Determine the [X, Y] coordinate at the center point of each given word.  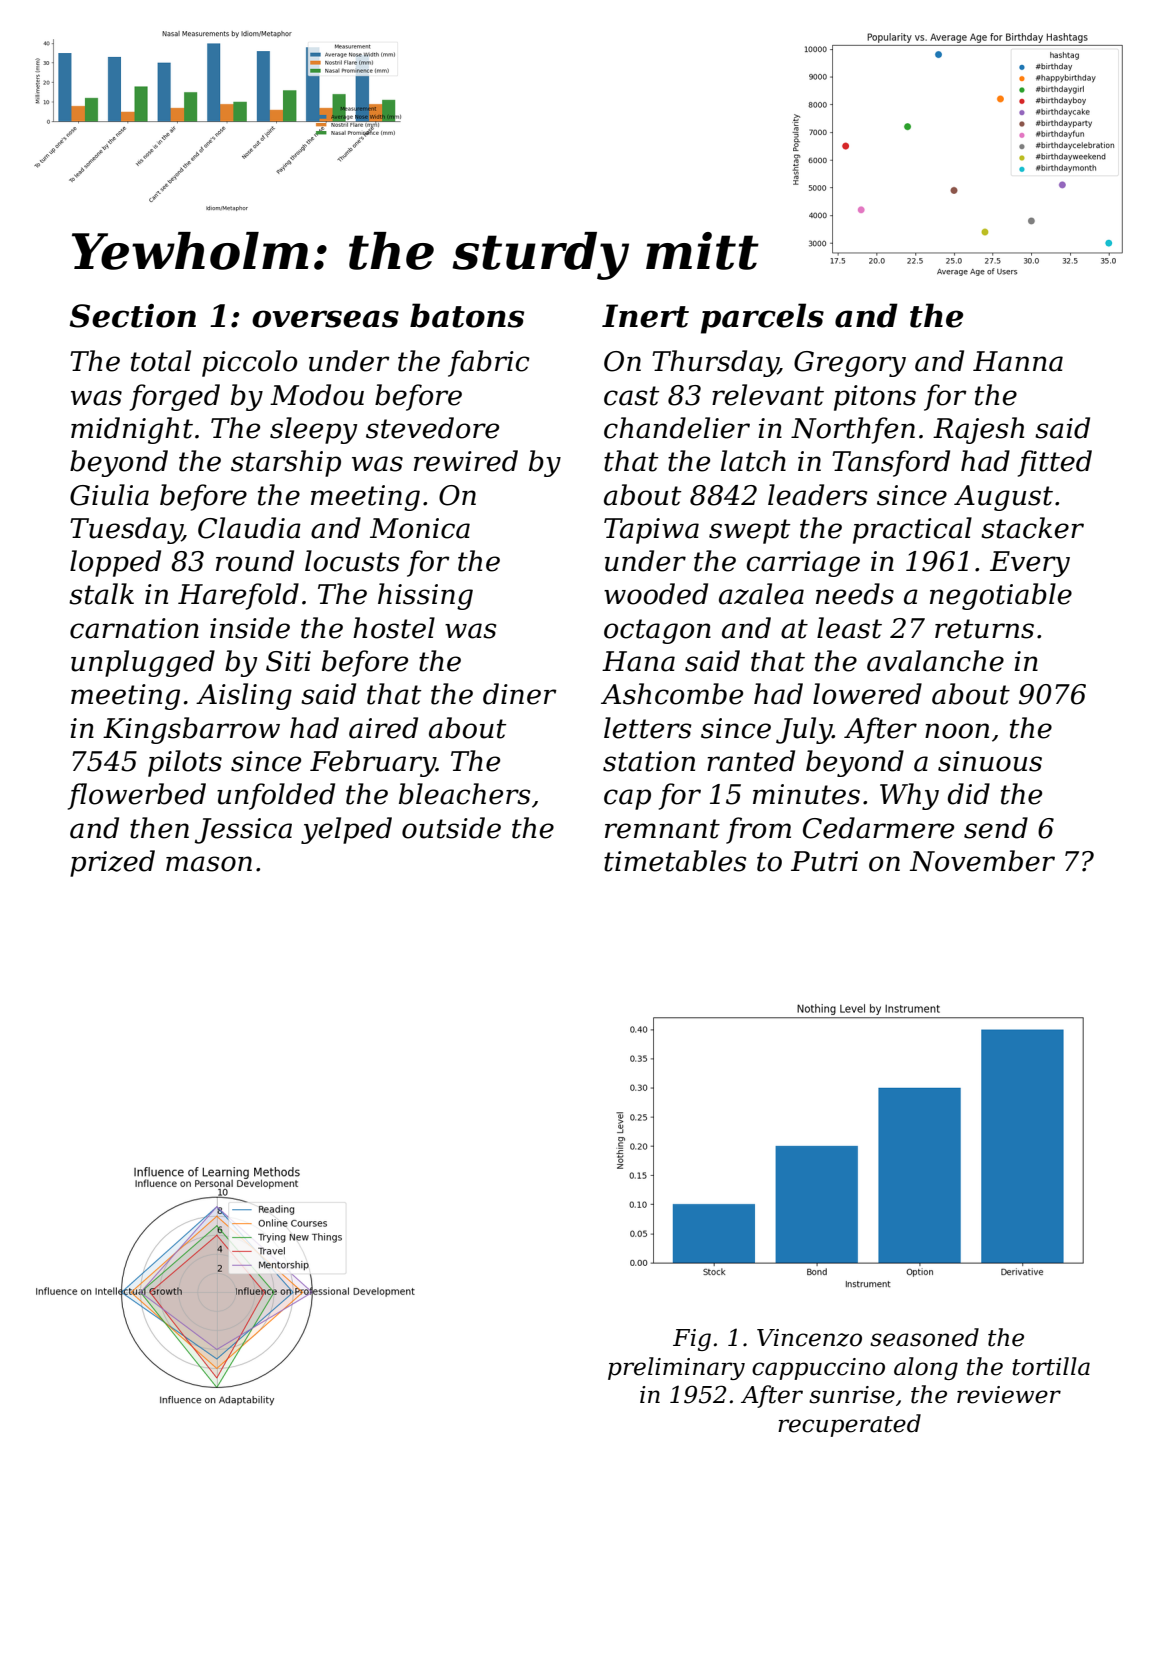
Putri [824, 861]
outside [451, 828]
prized [112, 863]
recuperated [849, 1425]
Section [132, 316]
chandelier [677, 428]
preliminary [676, 1368]
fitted [1055, 463]
